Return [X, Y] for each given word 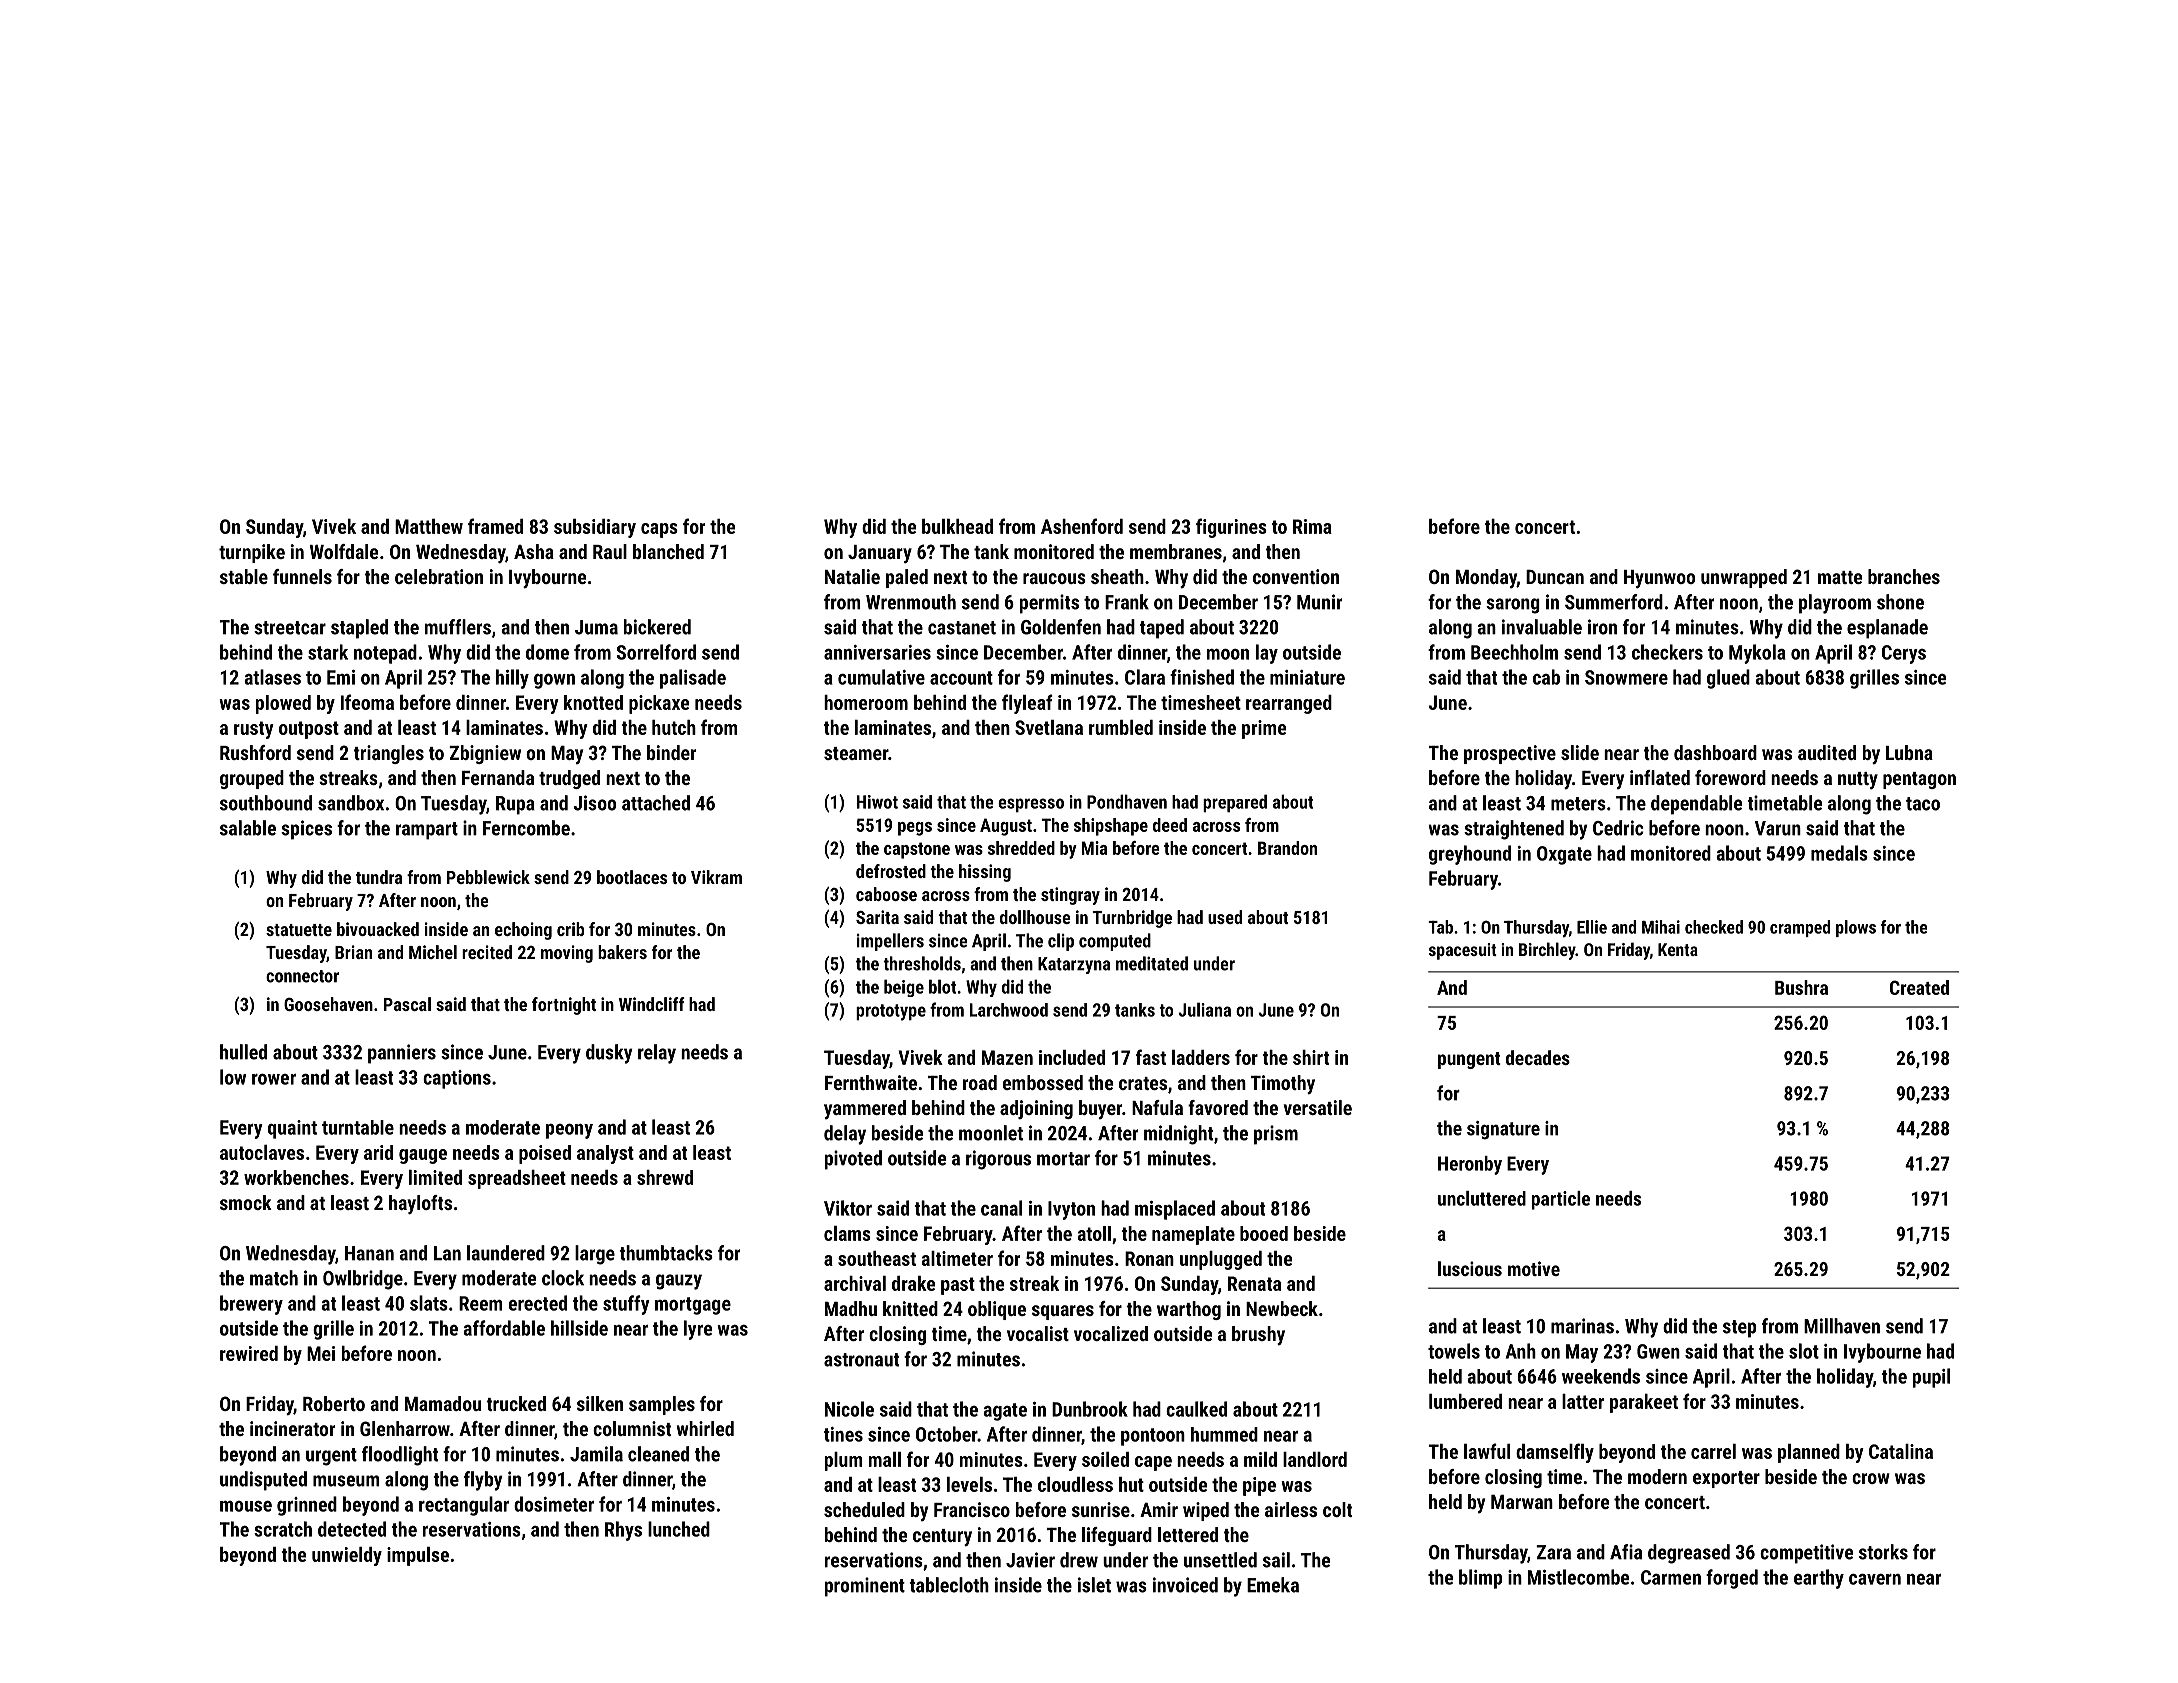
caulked [1196, 1409]
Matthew [429, 526]
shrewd [665, 1177]
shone [1900, 602]
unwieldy [347, 1556]
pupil [1931, 1378]
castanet [962, 628]
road [980, 1082]
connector [302, 976]
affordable [504, 1328]
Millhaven [1842, 1326]
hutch [674, 727]
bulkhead [957, 526]
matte [1840, 577]
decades [1538, 1057]
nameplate [1193, 1235]
